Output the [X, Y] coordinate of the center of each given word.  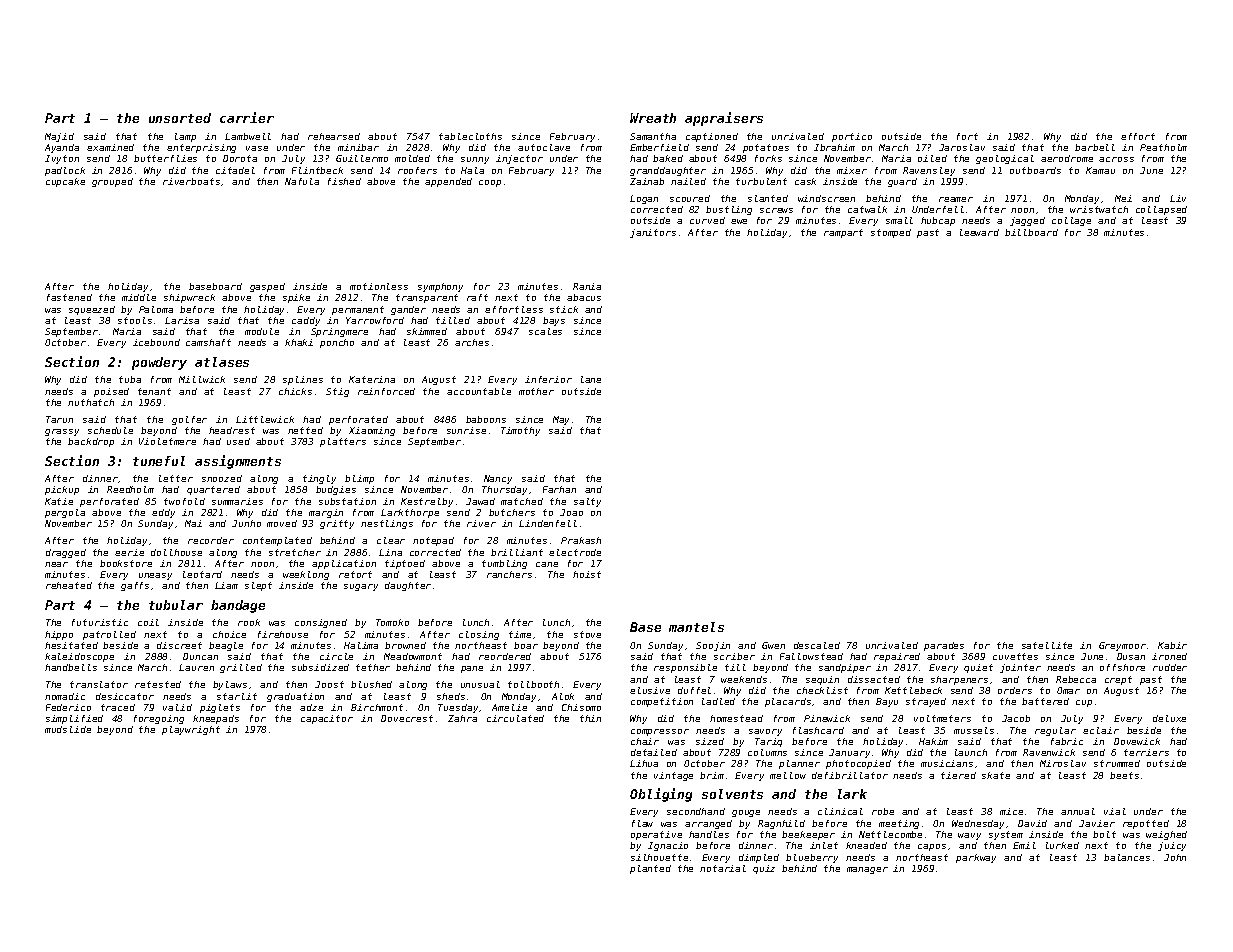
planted [650, 869]
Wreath [653, 118]
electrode [575, 552]
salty [587, 502]
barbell [1095, 147]
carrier [247, 117]
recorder [211, 540]
